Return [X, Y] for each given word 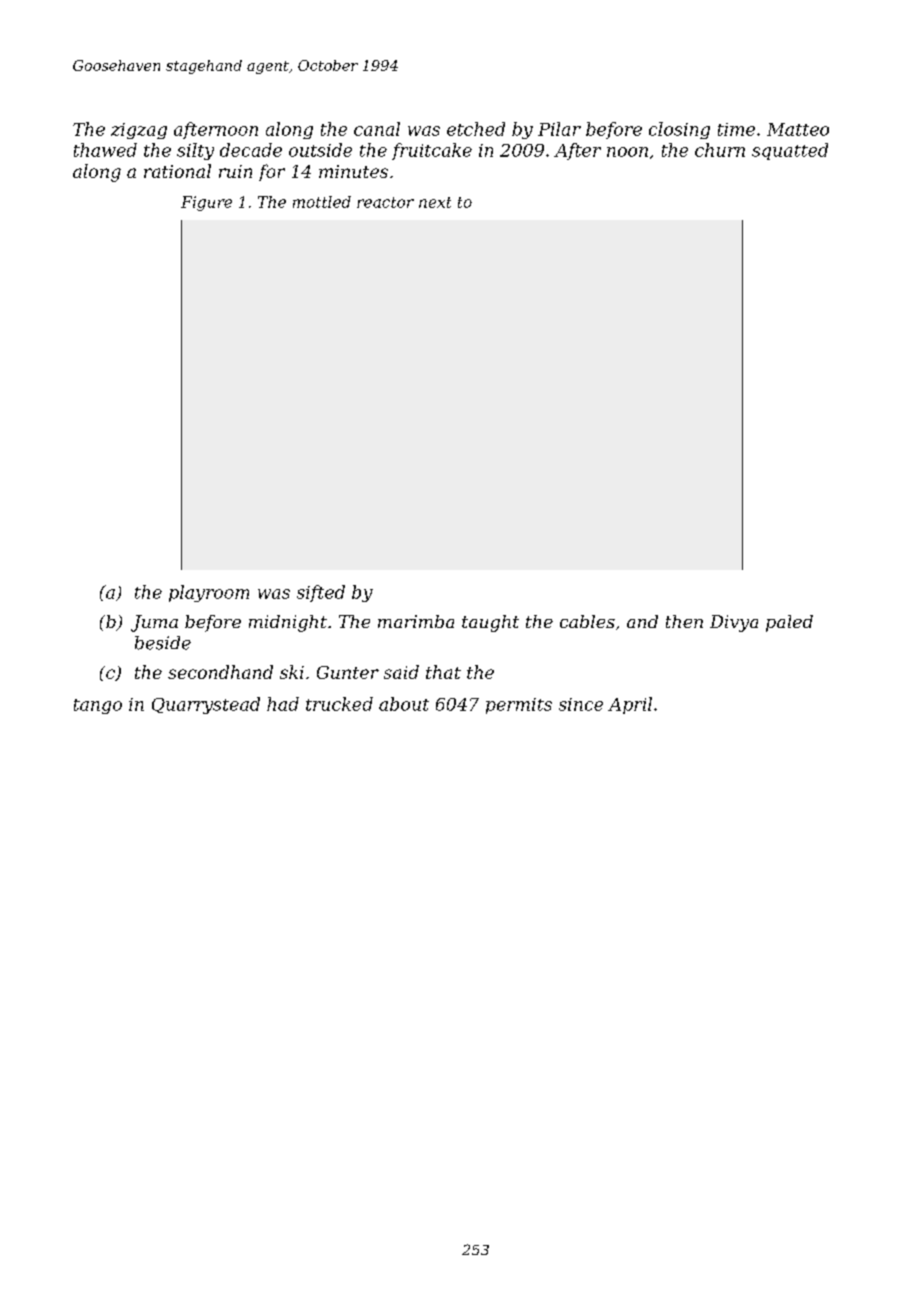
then [684, 621]
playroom [209, 593]
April [630, 705]
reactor [385, 202]
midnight [288, 623]
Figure [206, 203]
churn [720, 150]
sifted [321, 593]
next [435, 202]
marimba [416, 621]
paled [789, 623]
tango [98, 706]
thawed [105, 150]
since [581, 704]
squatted [790, 151]
